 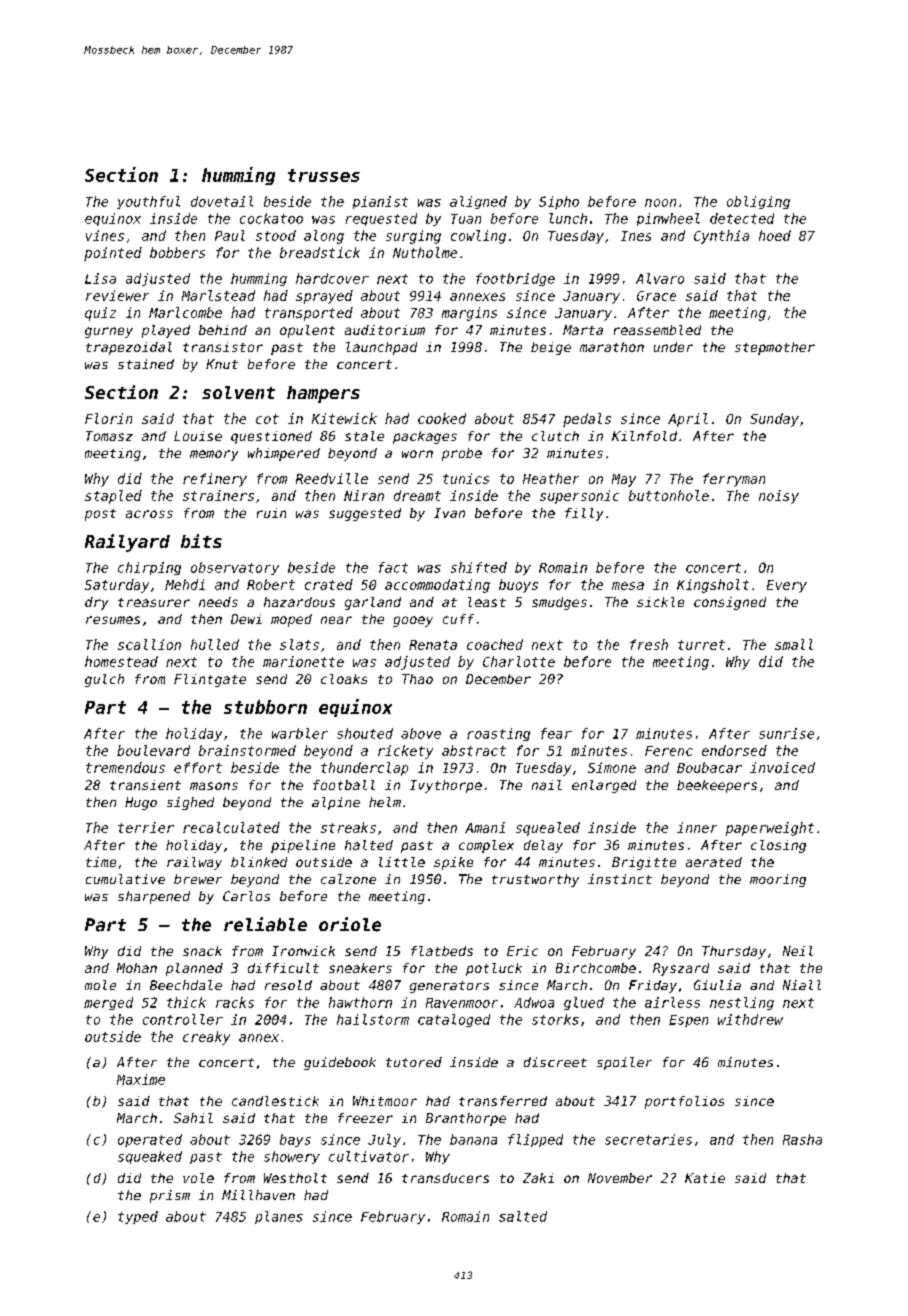 I want to click on invoiced, so click(x=782, y=767).
